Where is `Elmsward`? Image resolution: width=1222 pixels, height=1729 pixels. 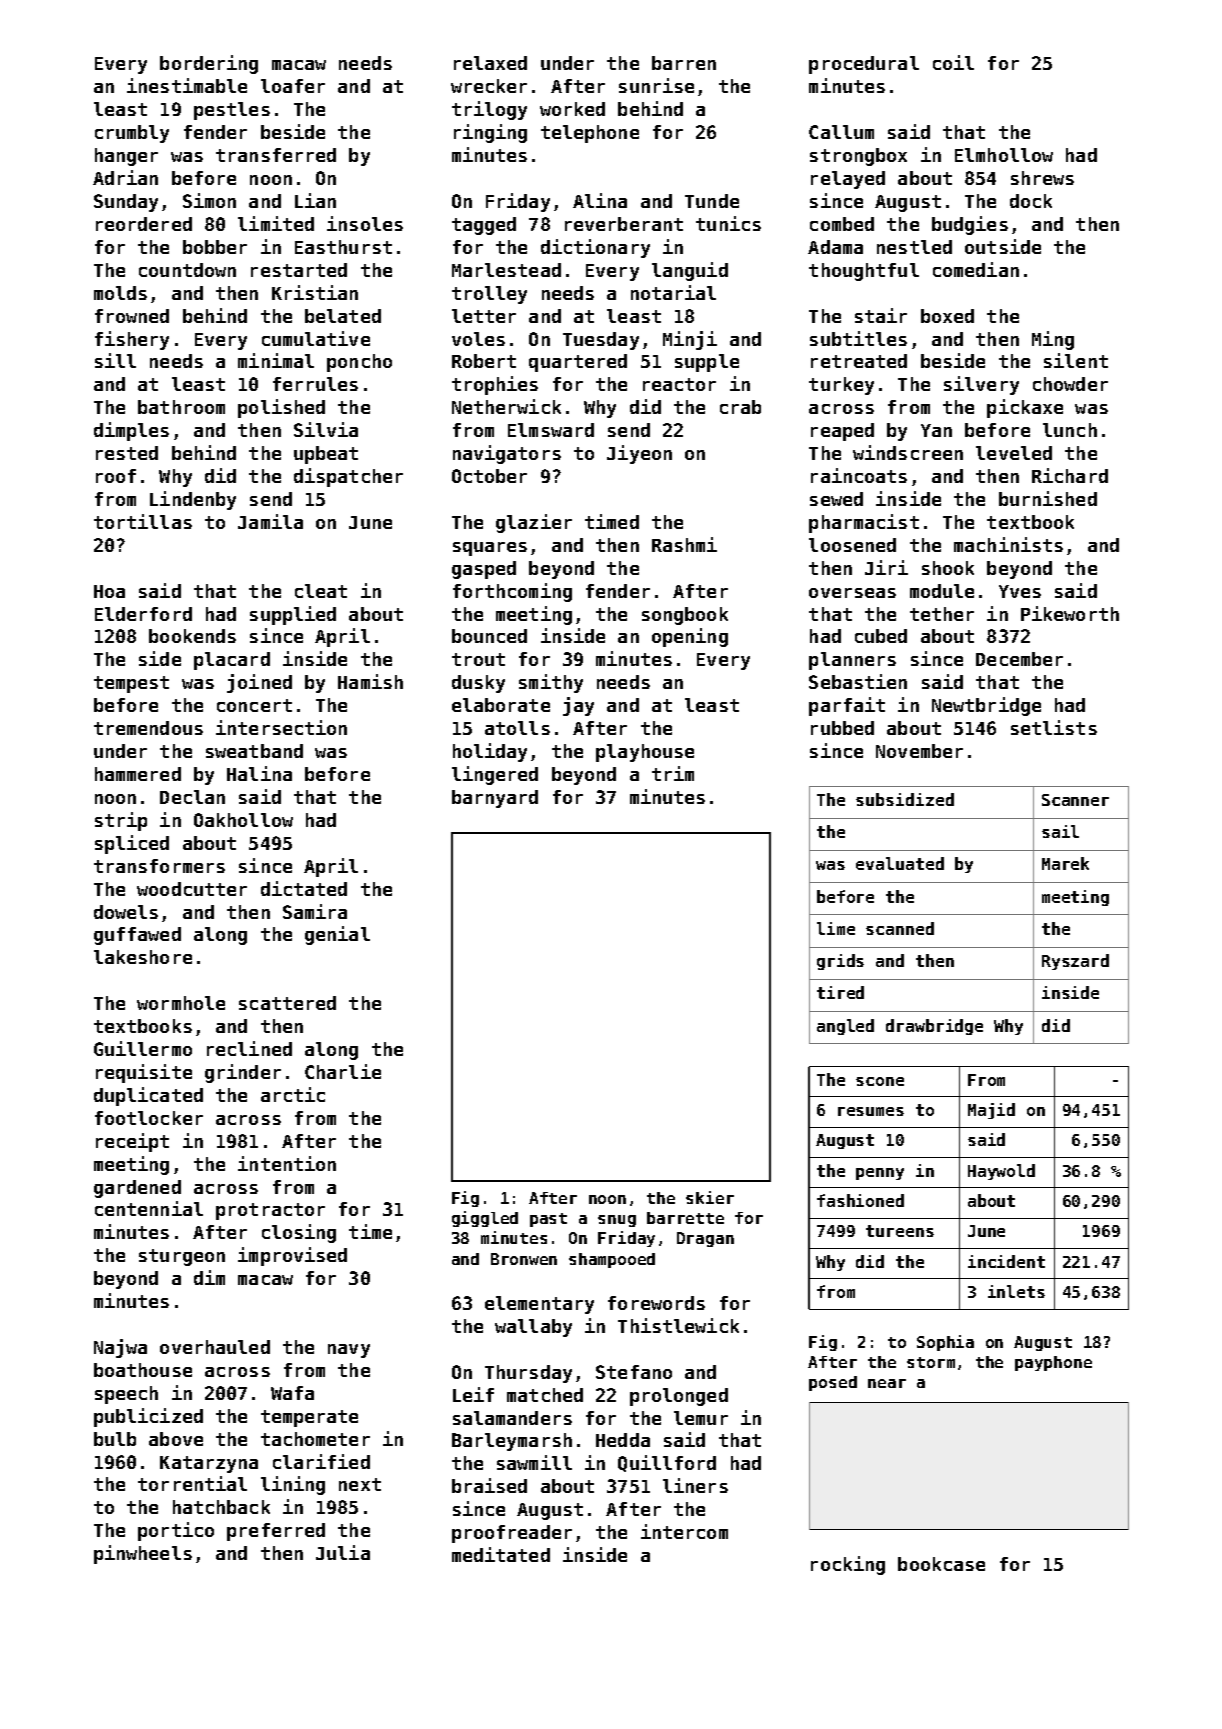
Elmsward is located at coordinates (551, 430).
